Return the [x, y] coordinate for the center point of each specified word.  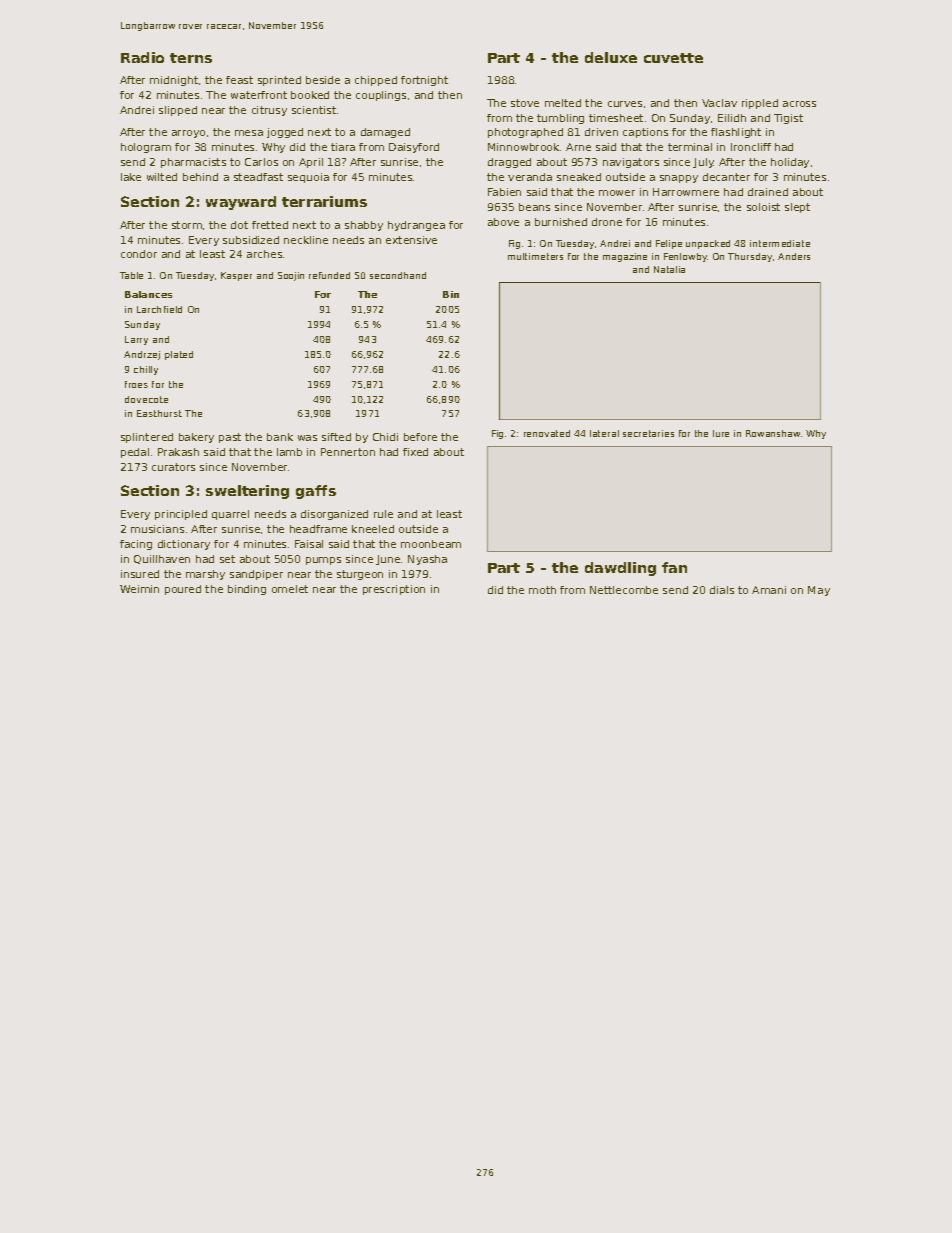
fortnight [424, 81]
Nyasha [427, 560]
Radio [142, 57]
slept [797, 208]
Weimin [139, 589]
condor [139, 254]
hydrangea [416, 226]
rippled [760, 104]
